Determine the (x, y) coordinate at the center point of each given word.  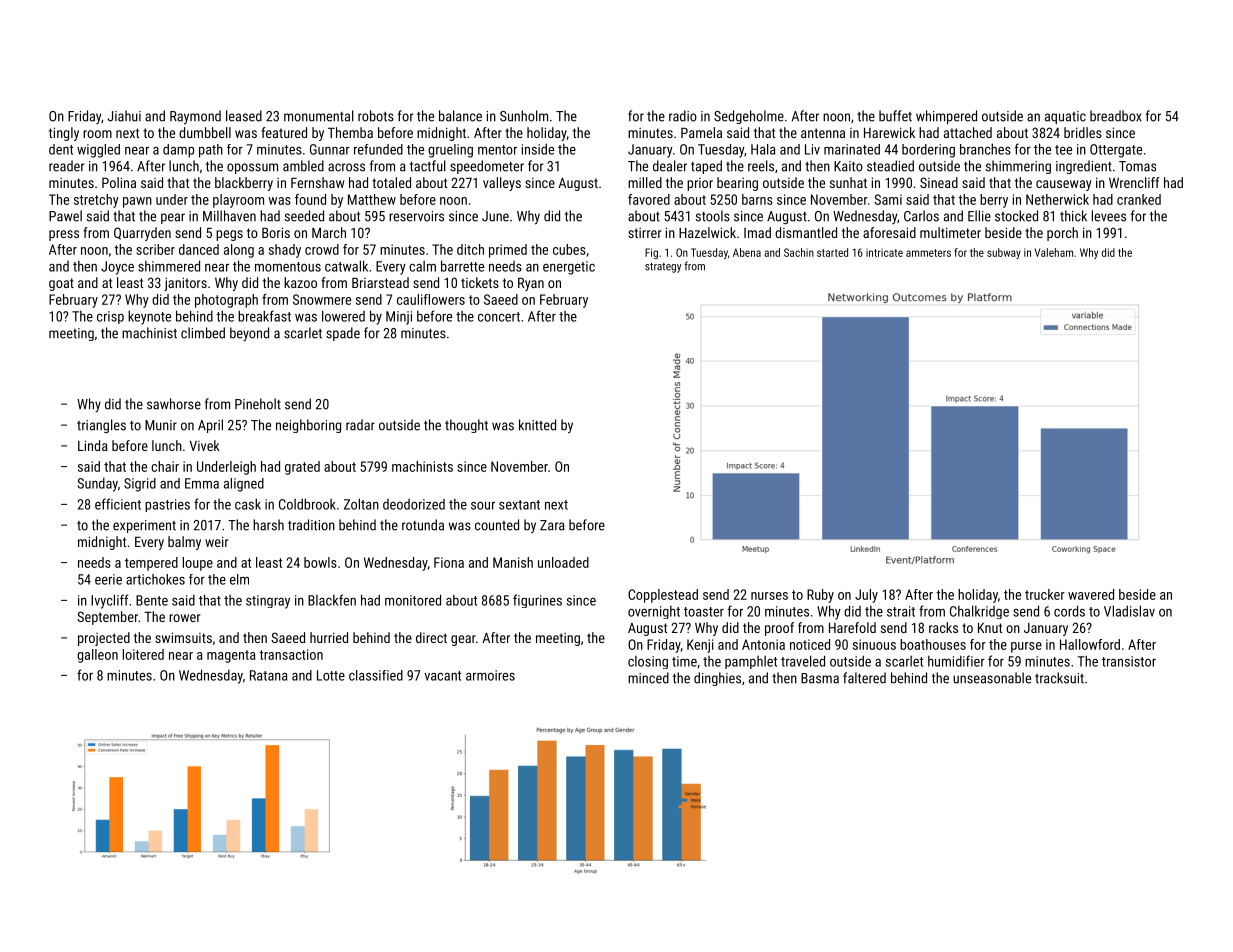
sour (483, 506)
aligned (244, 485)
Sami (888, 199)
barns (757, 199)
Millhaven (229, 216)
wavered (1091, 594)
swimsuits (183, 637)
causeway (1063, 185)
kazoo (300, 282)
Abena (747, 252)
